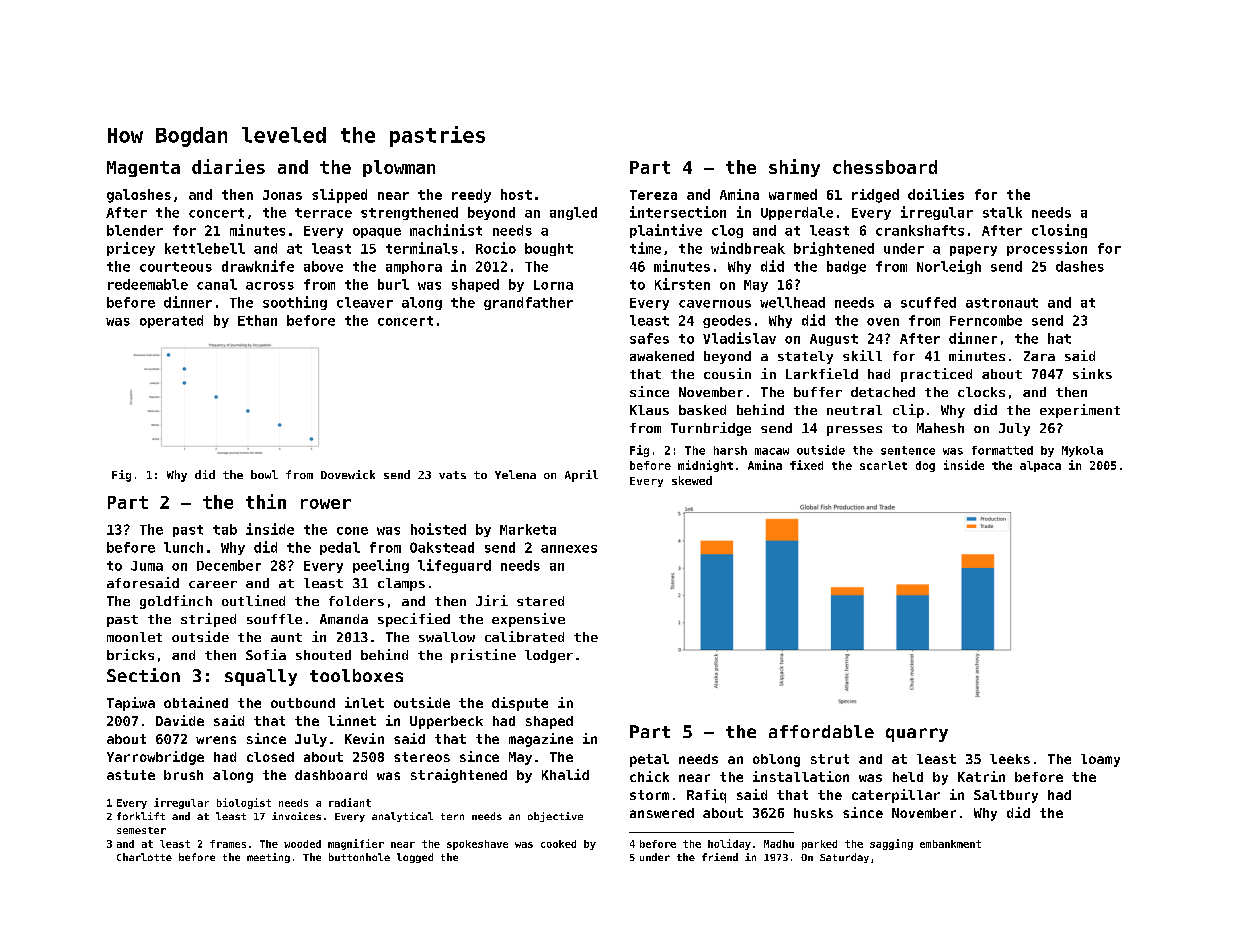  I want to click on grandfather, so click(528, 303).
